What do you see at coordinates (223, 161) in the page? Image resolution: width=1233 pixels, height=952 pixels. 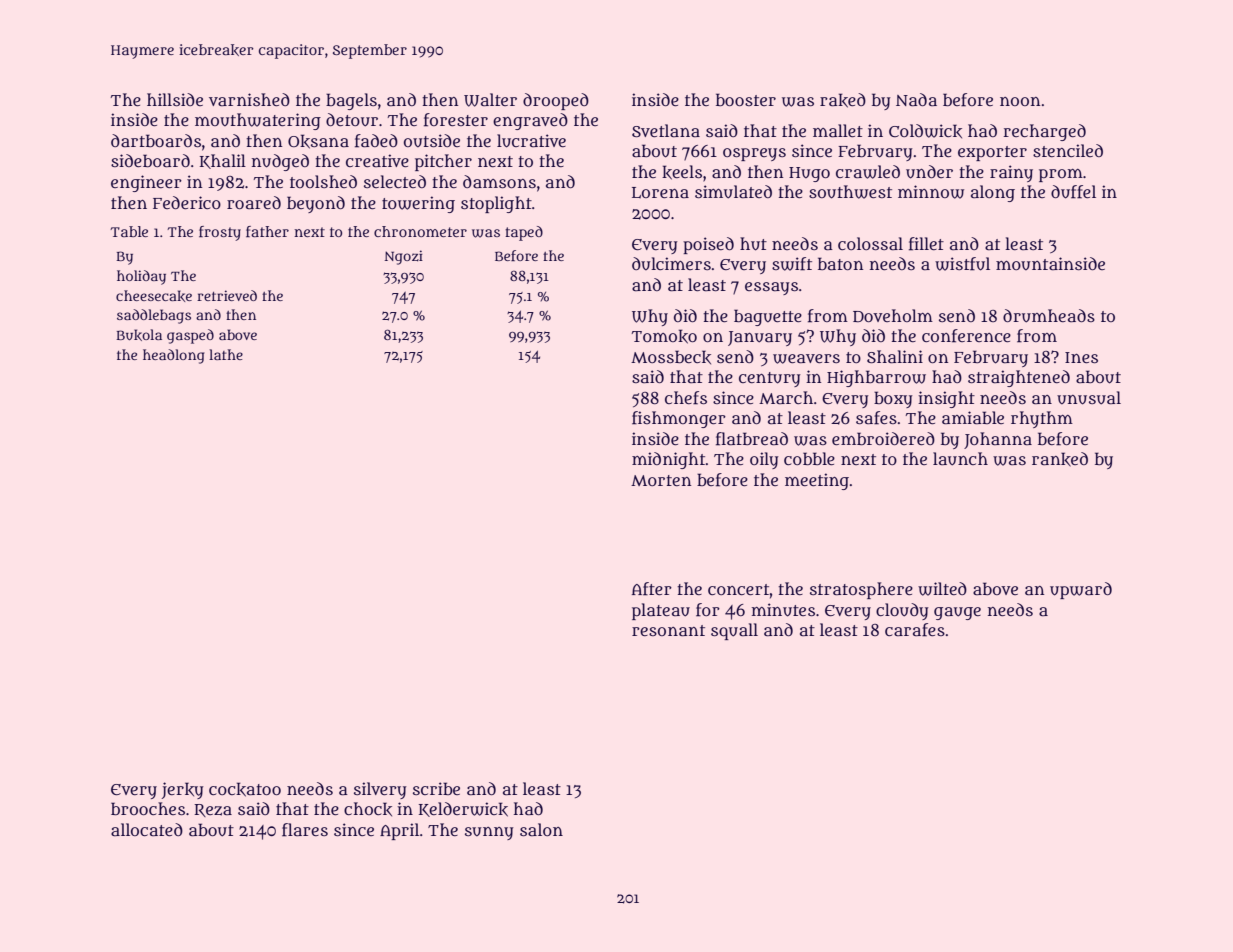 I see `Khalil` at bounding box center [223, 161].
